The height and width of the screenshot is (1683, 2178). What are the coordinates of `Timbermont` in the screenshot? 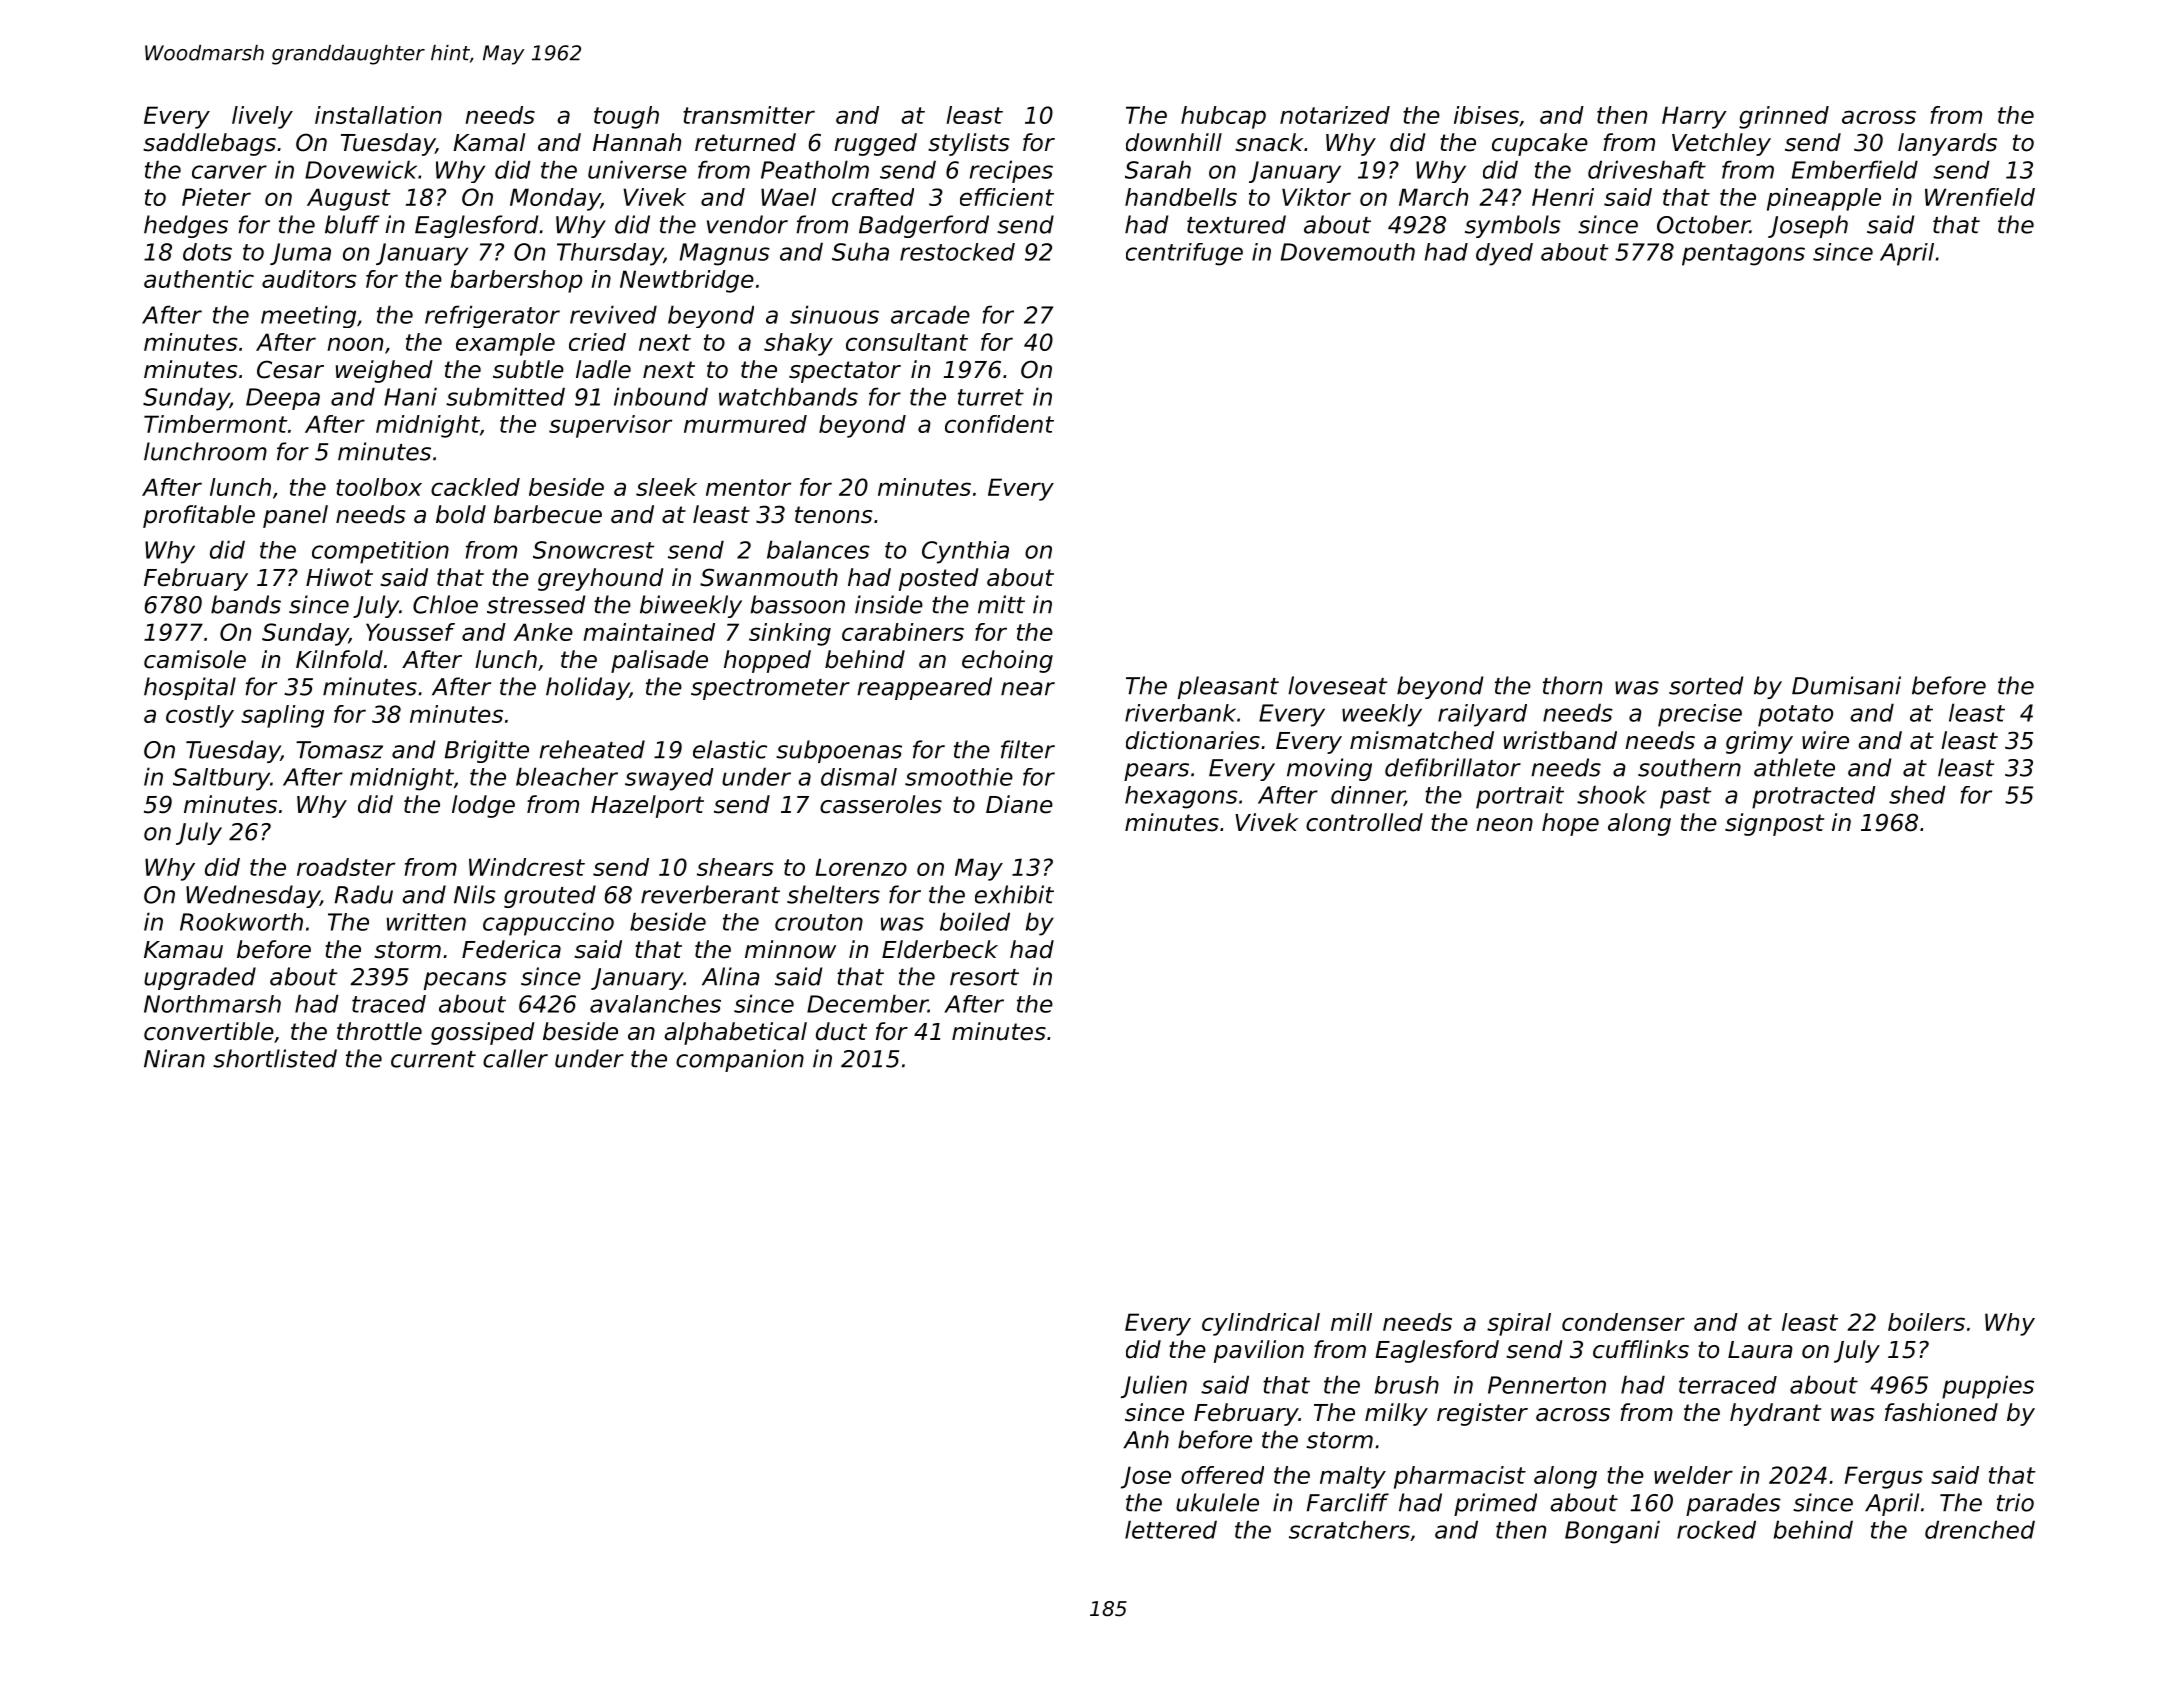 It's located at (216, 424).
